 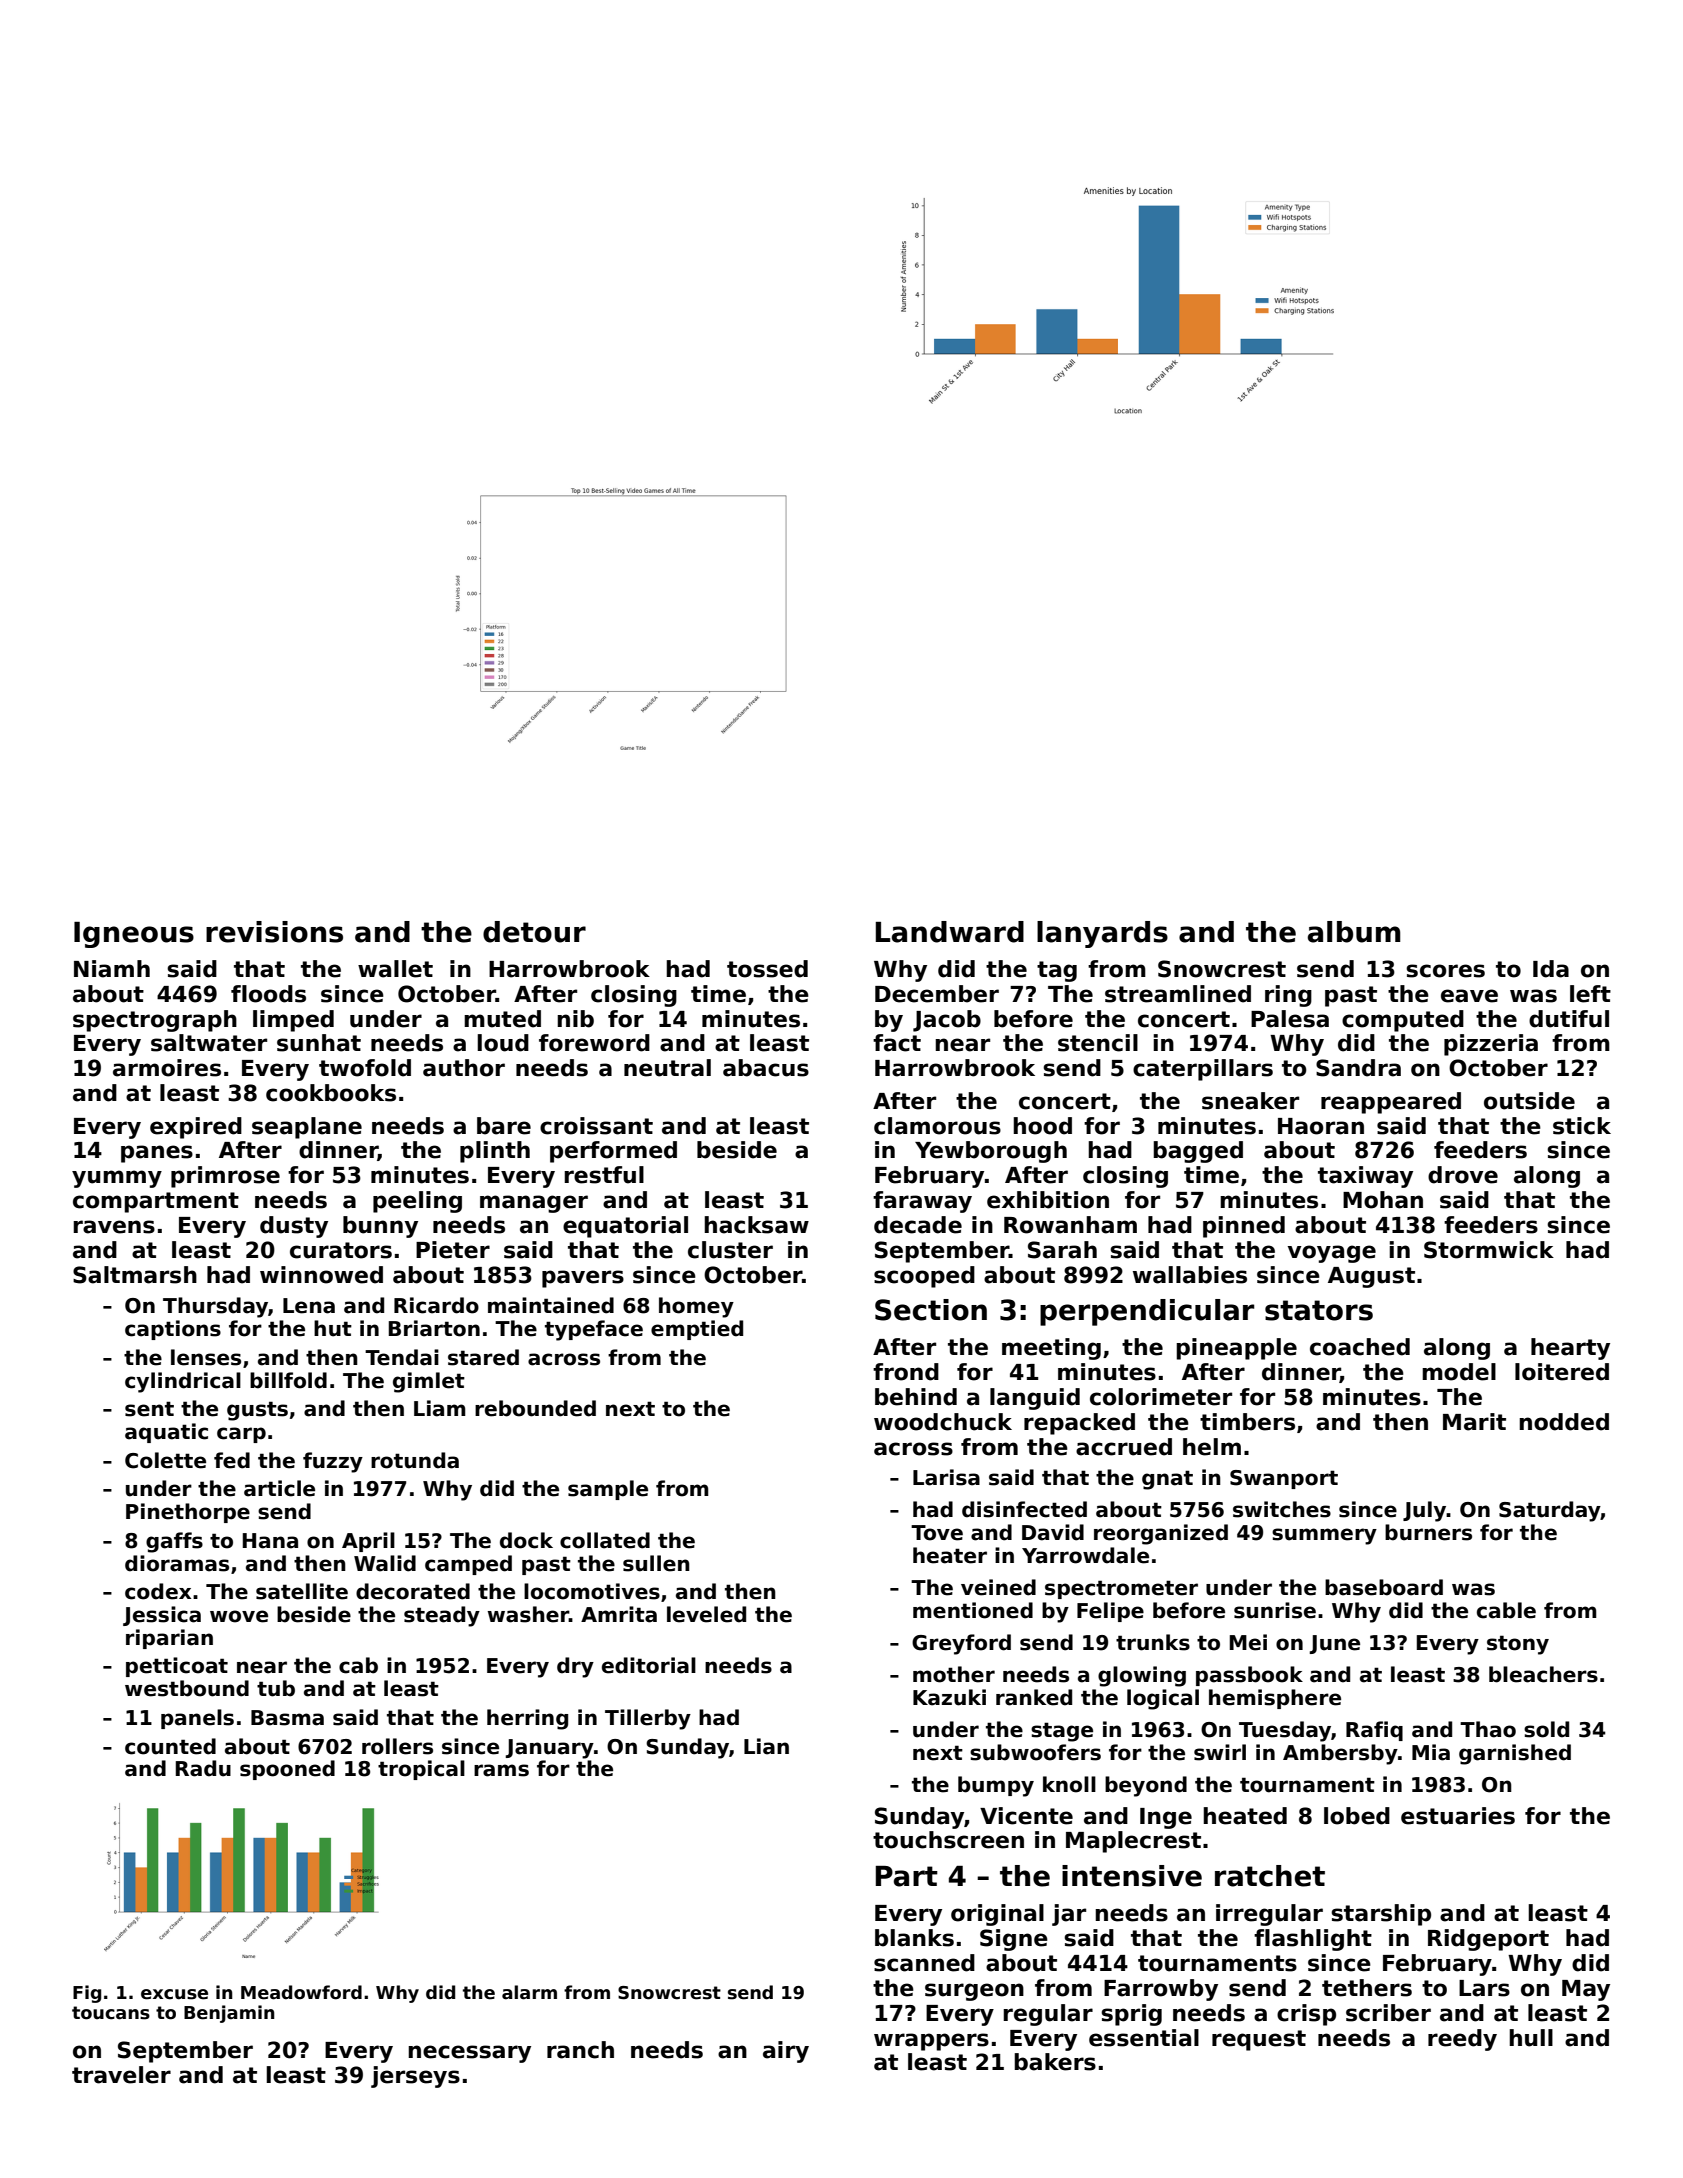 What do you see at coordinates (1569, 1019) in the page?
I see `dutiful` at bounding box center [1569, 1019].
